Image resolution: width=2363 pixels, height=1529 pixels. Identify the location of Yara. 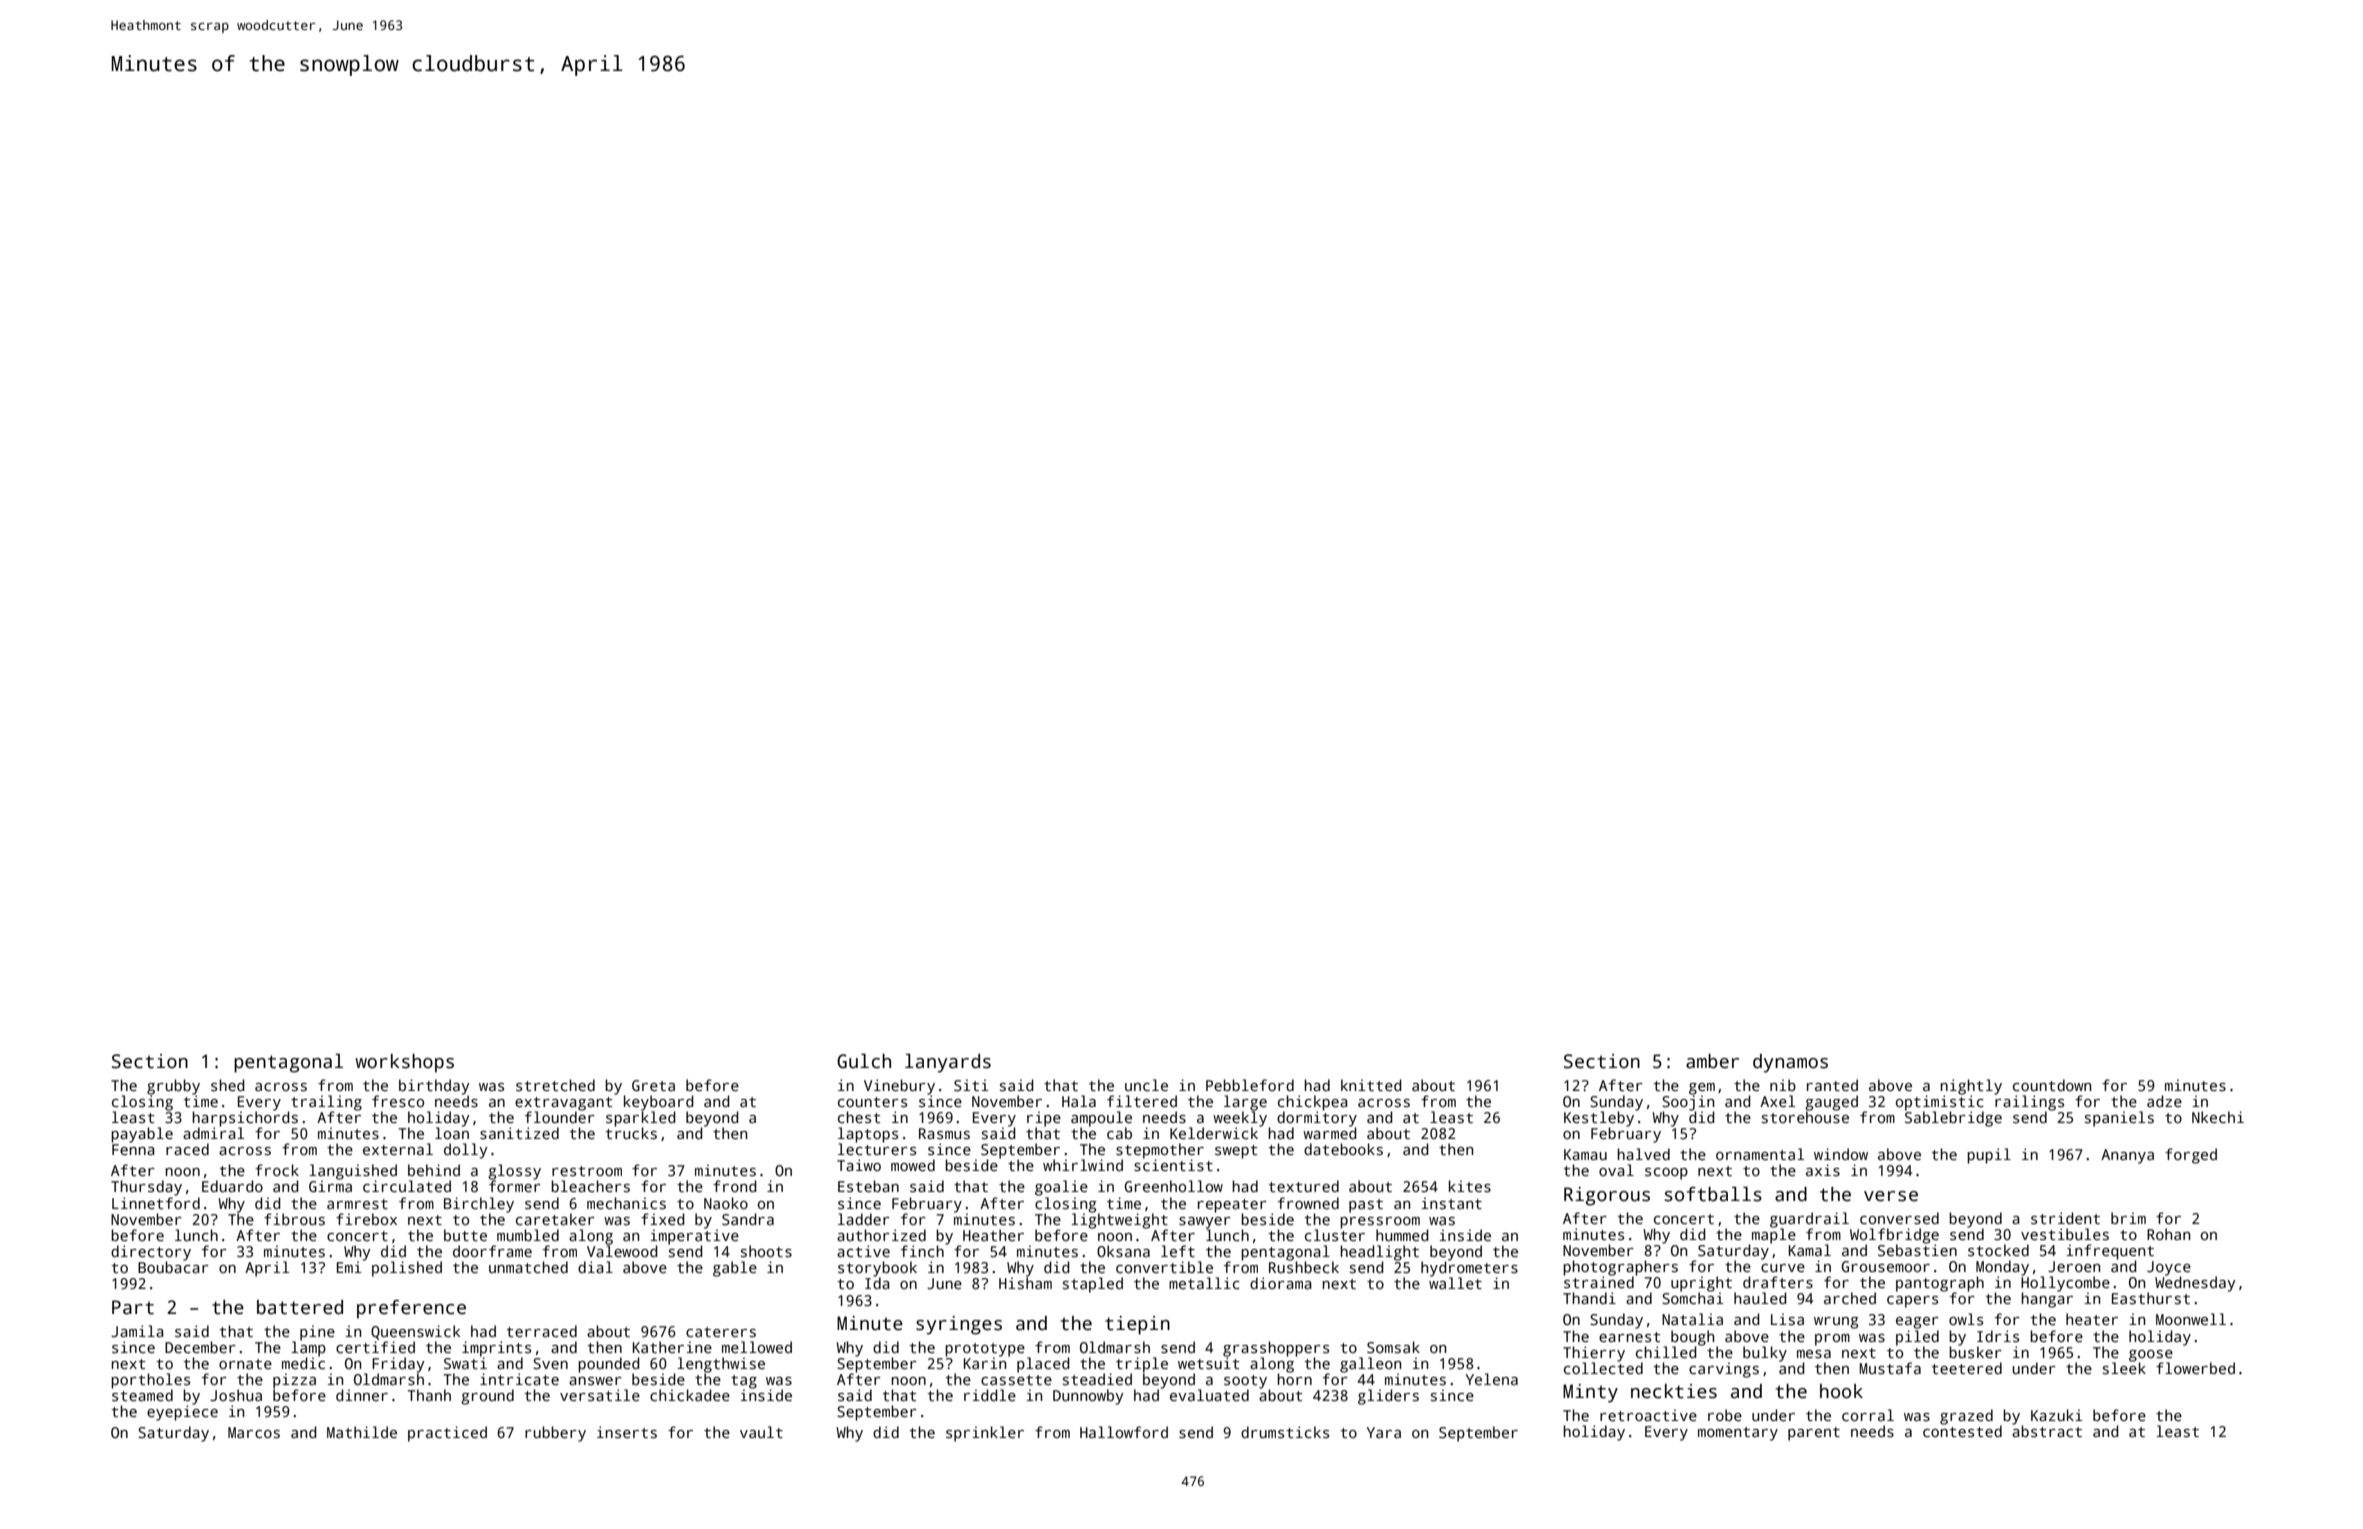
(1384, 1432).
